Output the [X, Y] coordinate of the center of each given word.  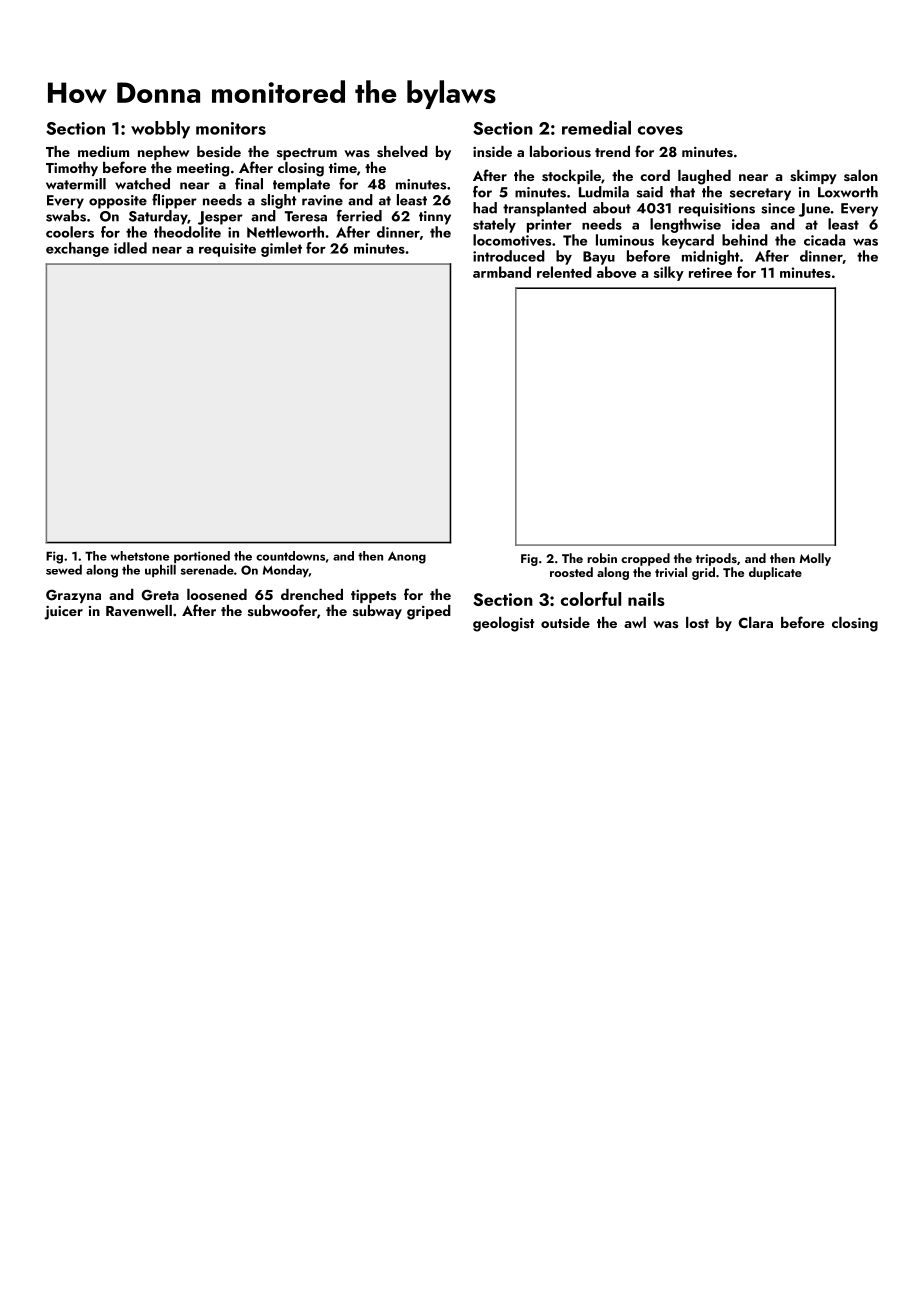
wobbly [160, 130]
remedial [596, 128]
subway [377, 612]
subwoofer [282, 610]
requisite [227, 250]
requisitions [717, 210]
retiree [710, 272]
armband [502, 272]
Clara [756, 622]
